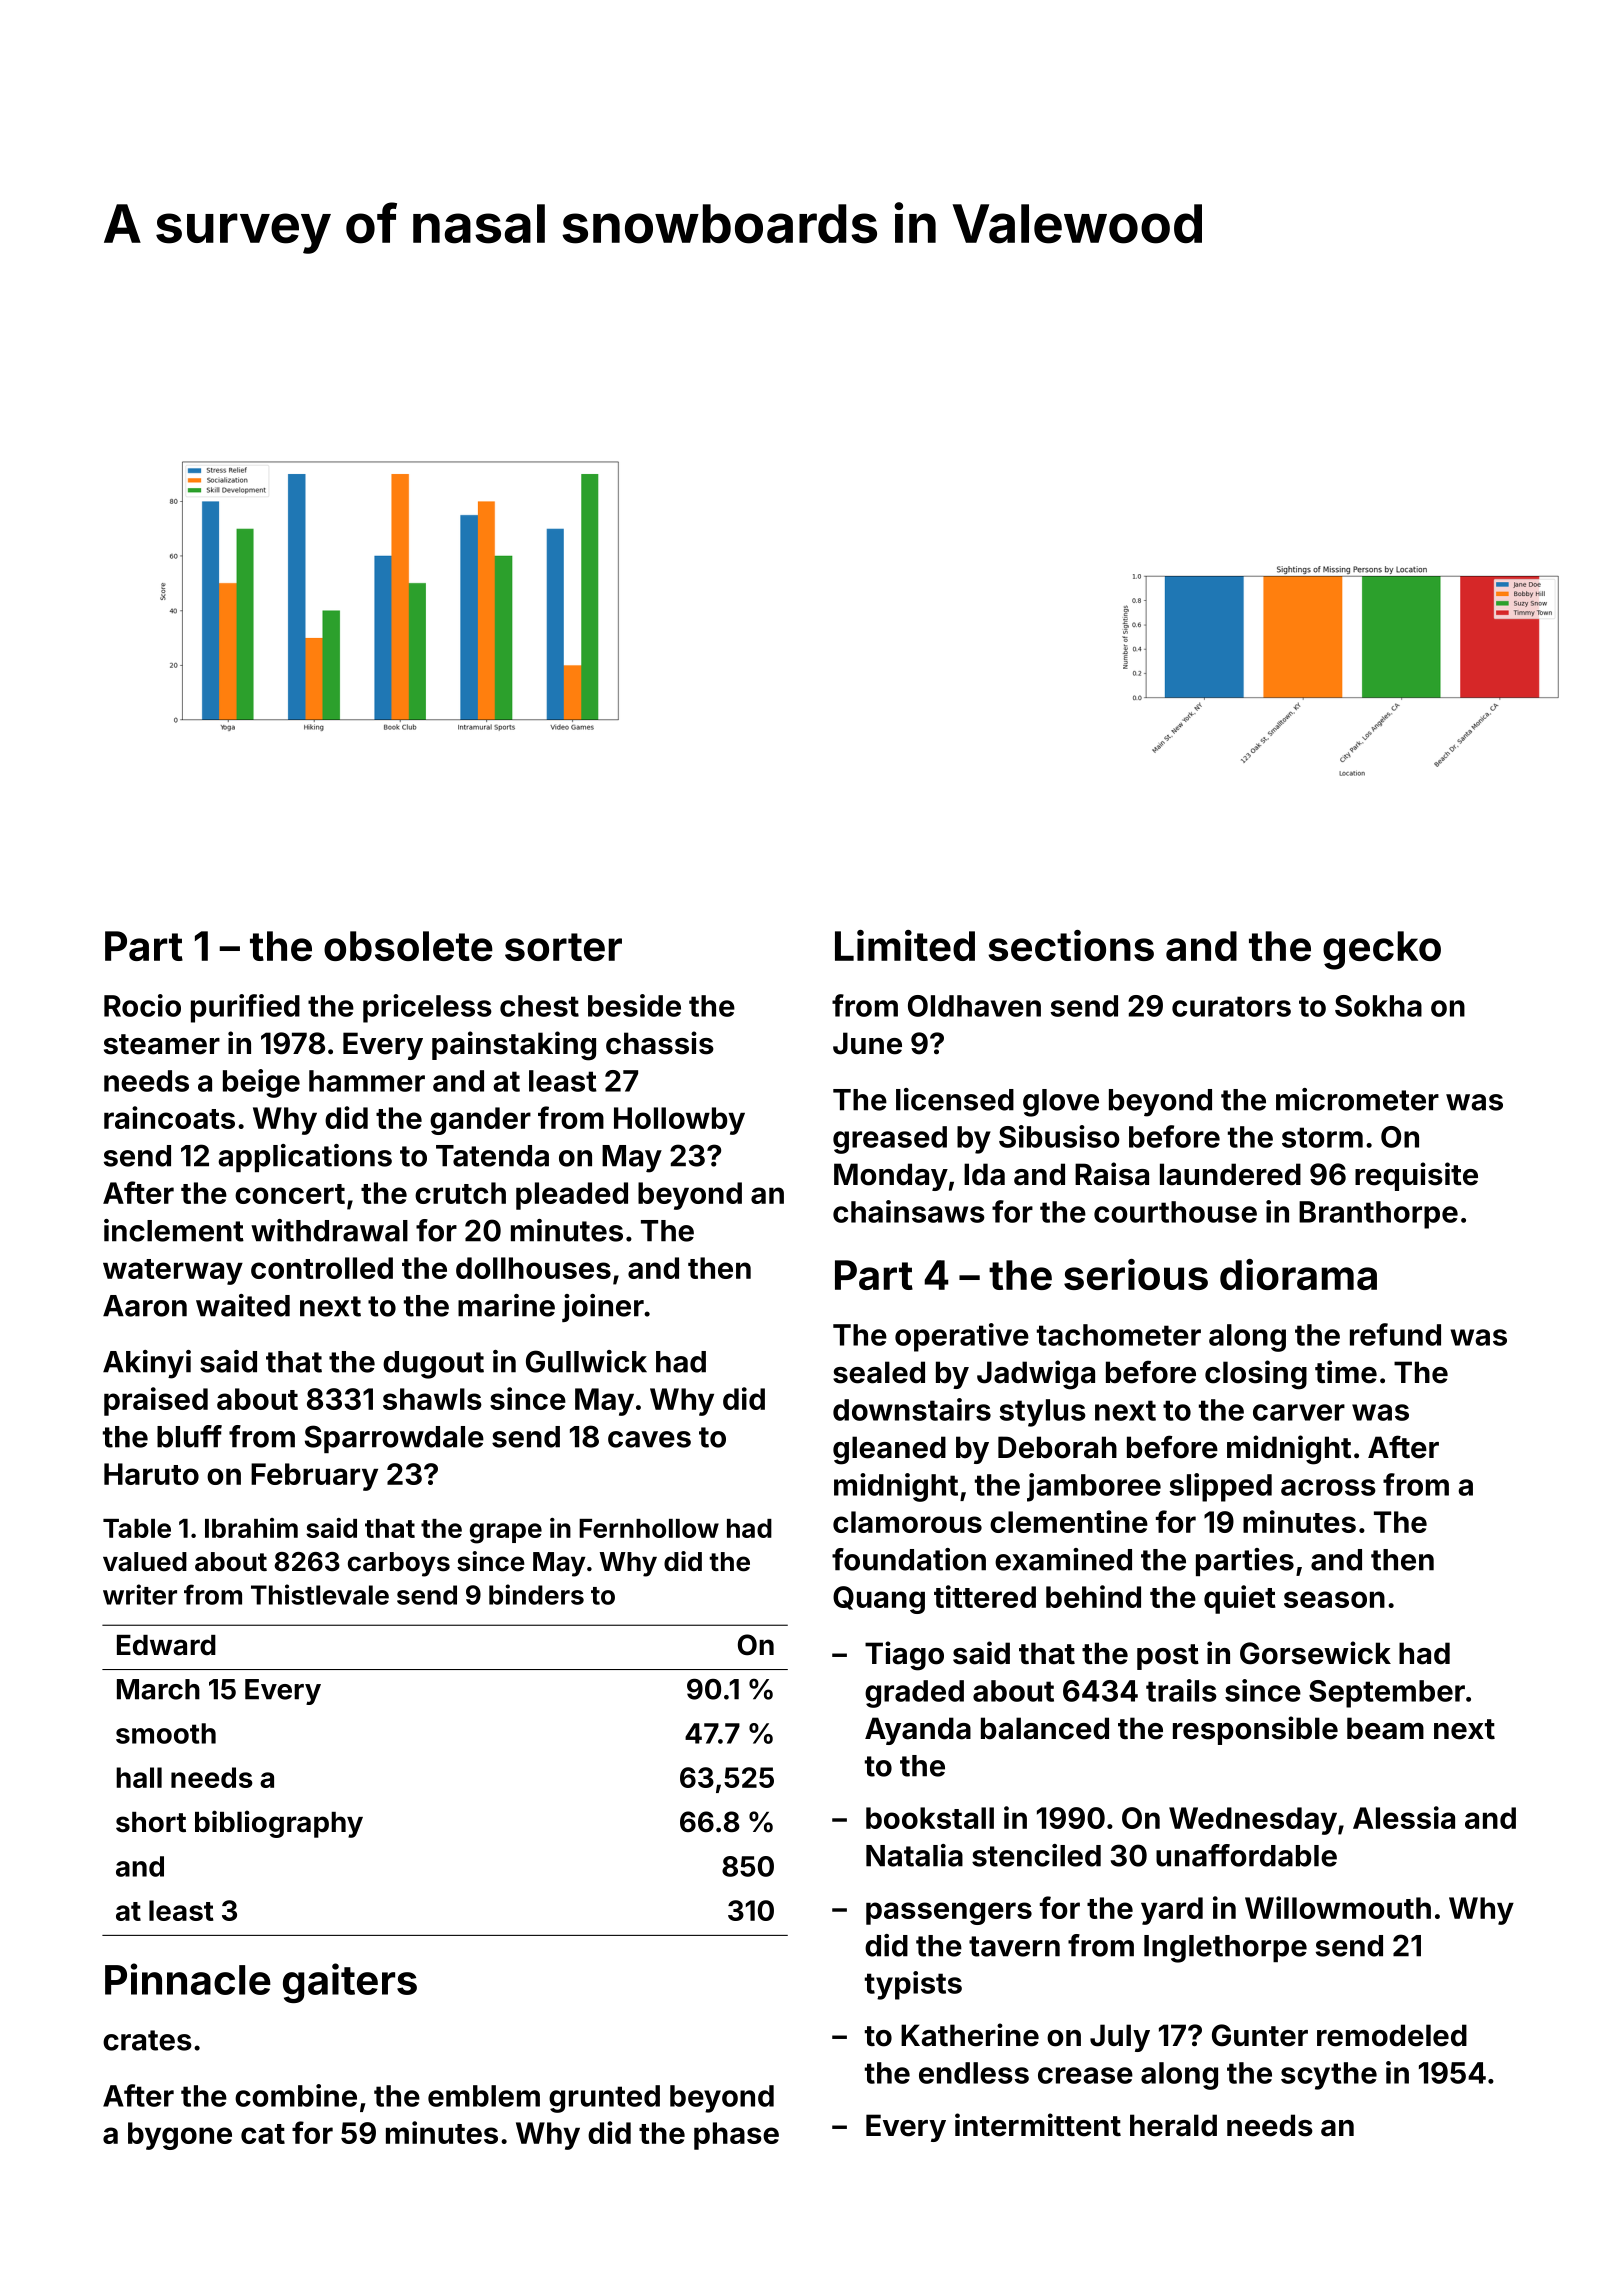 The height and width of the screenshot is (2292, 1620). Describe the element at coordinates (914, 1694) in the screenshot. I see `graded` at that location.
